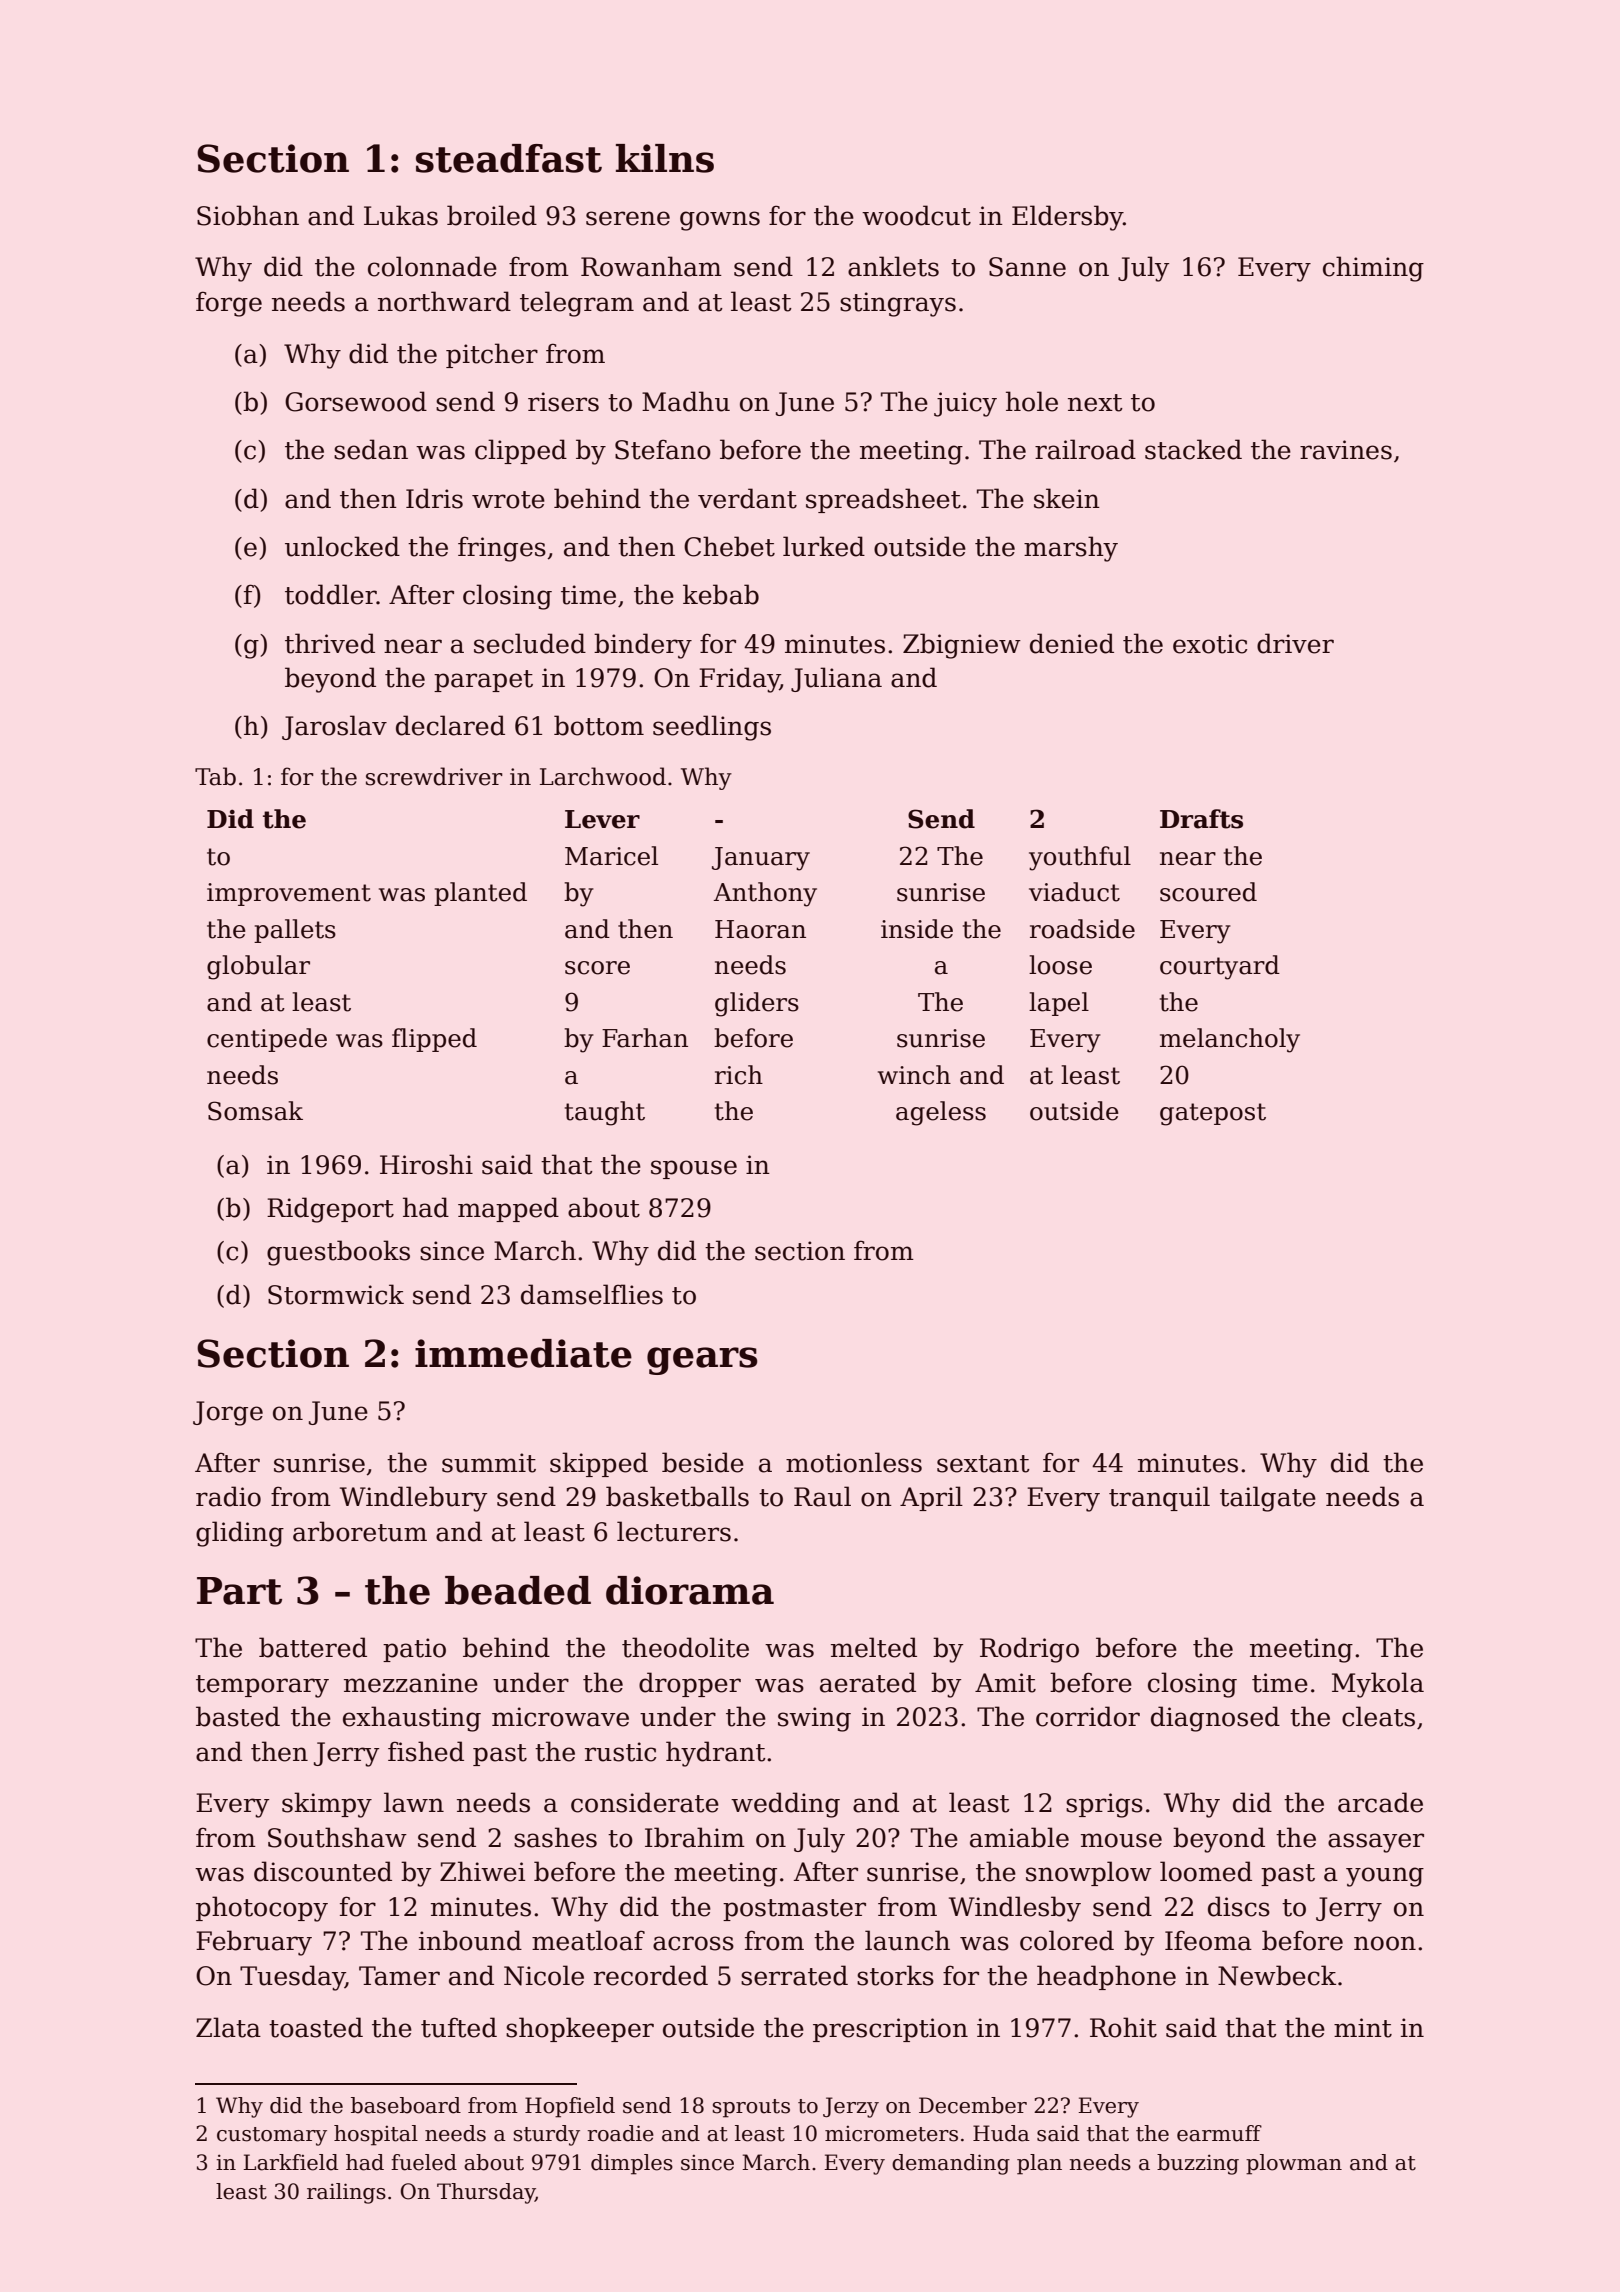 The image size is (1620, 2292). Describe the element at coordinates (898, 304) in the screenshot. I see `stingrays` at that location.
